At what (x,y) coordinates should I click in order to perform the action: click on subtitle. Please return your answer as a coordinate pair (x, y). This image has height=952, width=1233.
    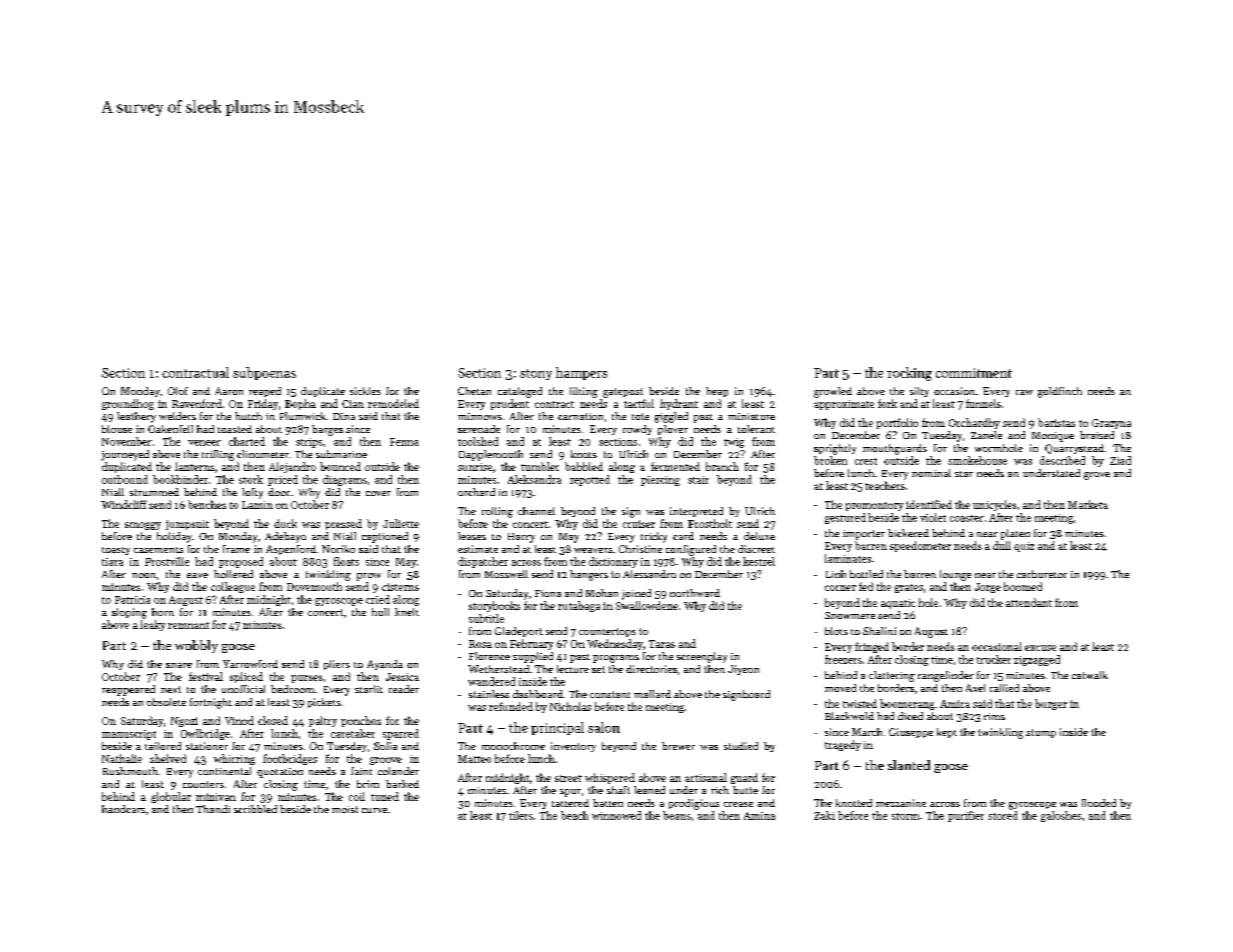
    Looking at the image, I should click on (486, 618).
